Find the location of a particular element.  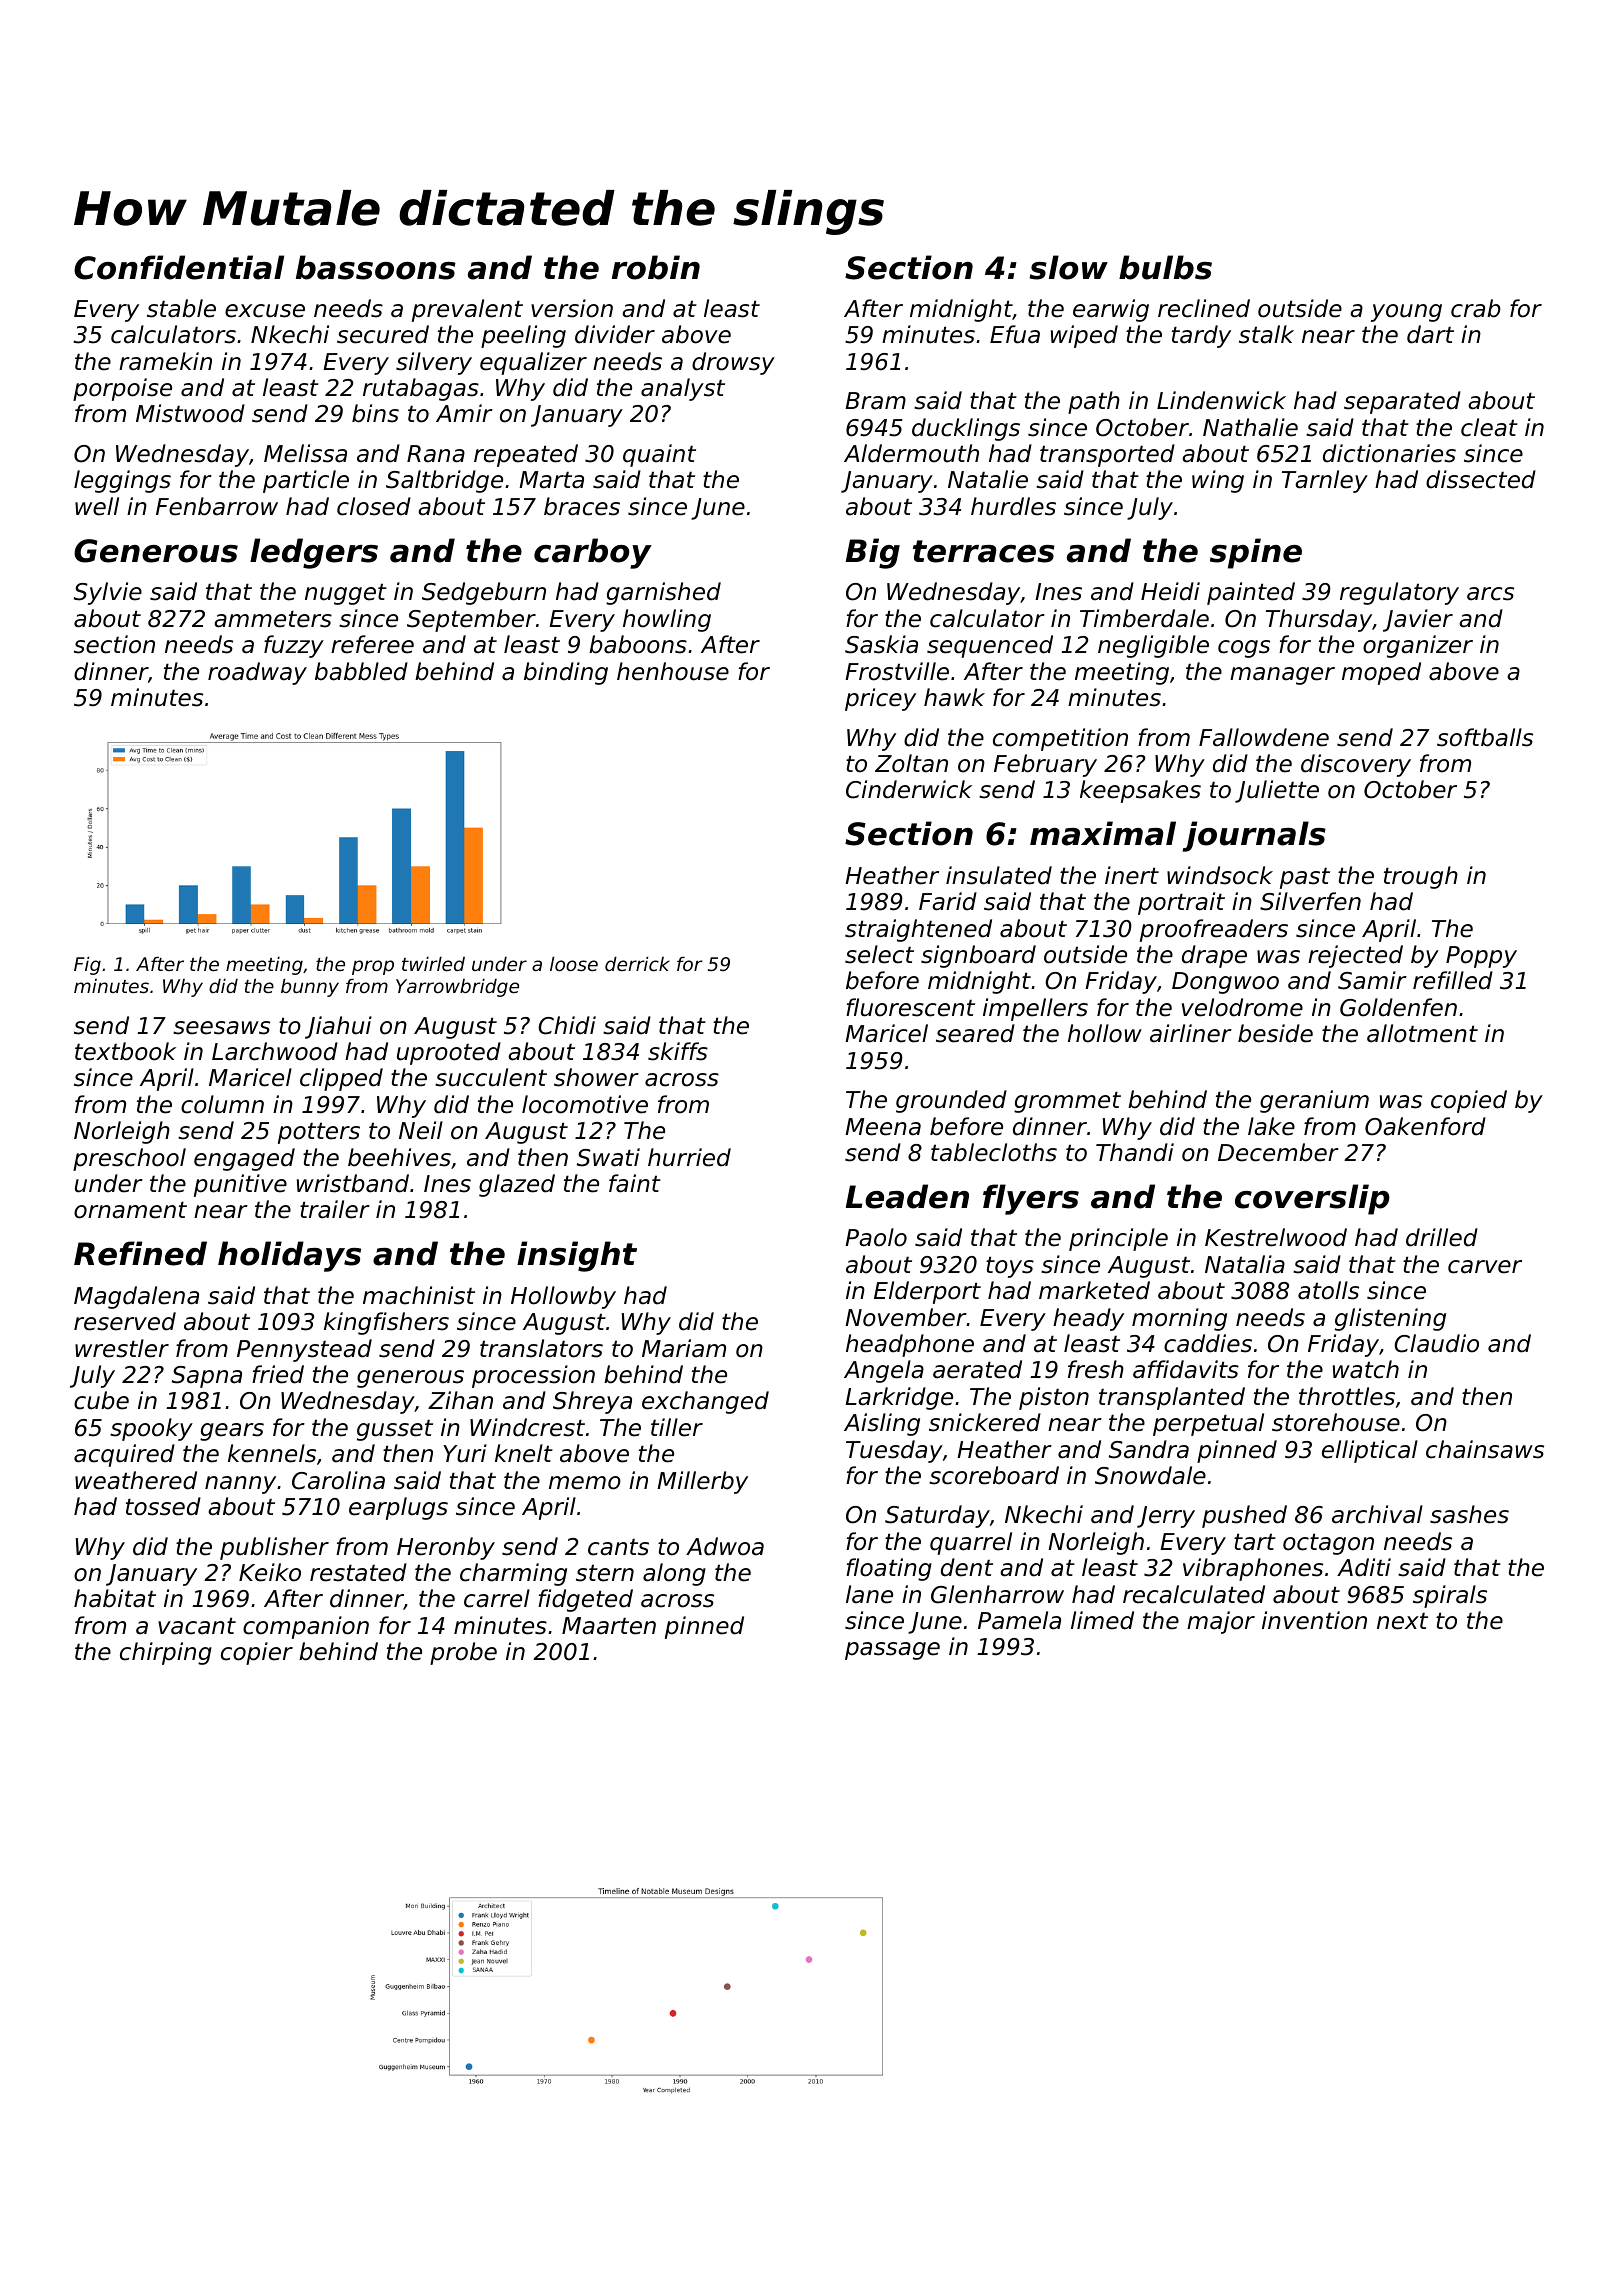

robin is located at coordinates (656, 267).
